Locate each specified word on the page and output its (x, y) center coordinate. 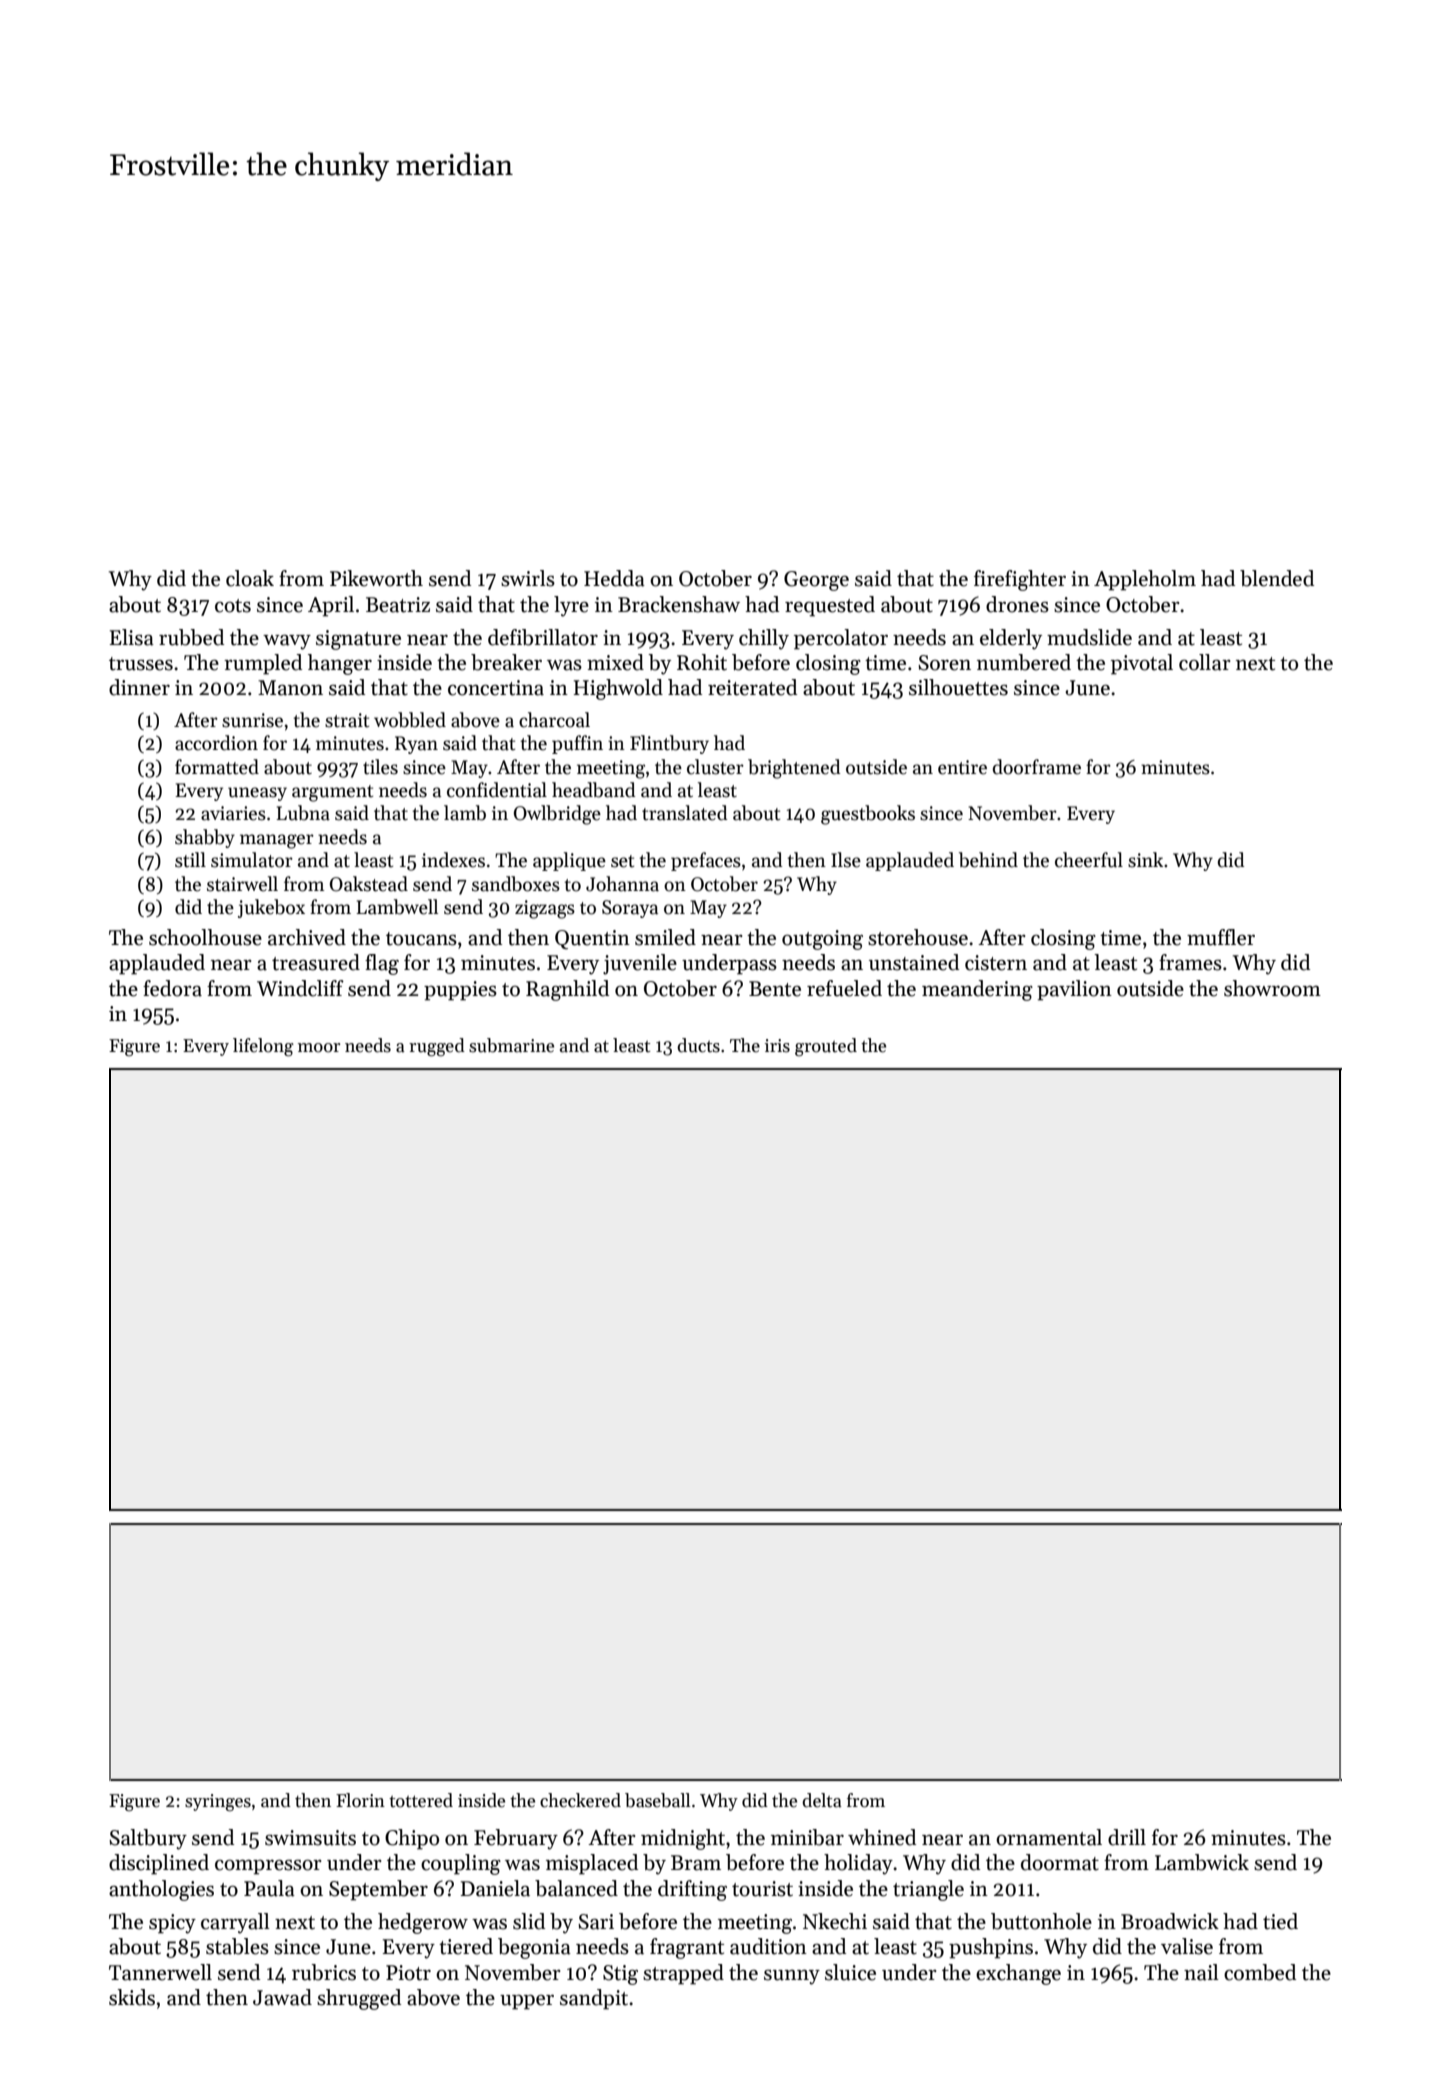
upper (527, 2002)
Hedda (614, 578)
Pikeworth (376, 578)
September (378, 1890)
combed (1260, 1972)
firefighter (1020, 580)
